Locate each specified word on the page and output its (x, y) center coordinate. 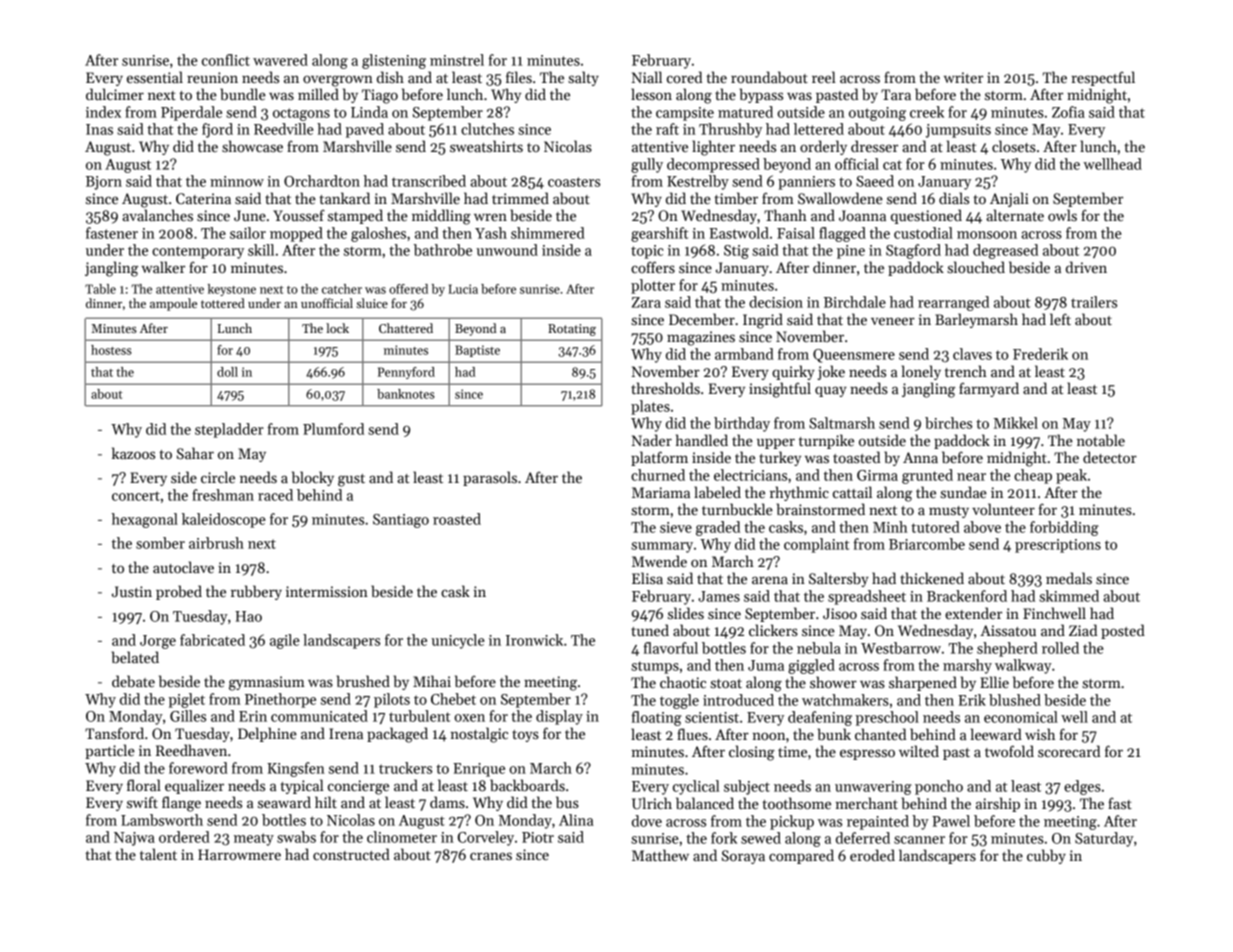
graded (718, 528)
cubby (1046, 856)
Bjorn (104, 183)
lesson (651, 94)
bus (567, 802)
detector (1110, 457)
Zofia (1068, 112)
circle (218, 477)
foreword (198, 768)
